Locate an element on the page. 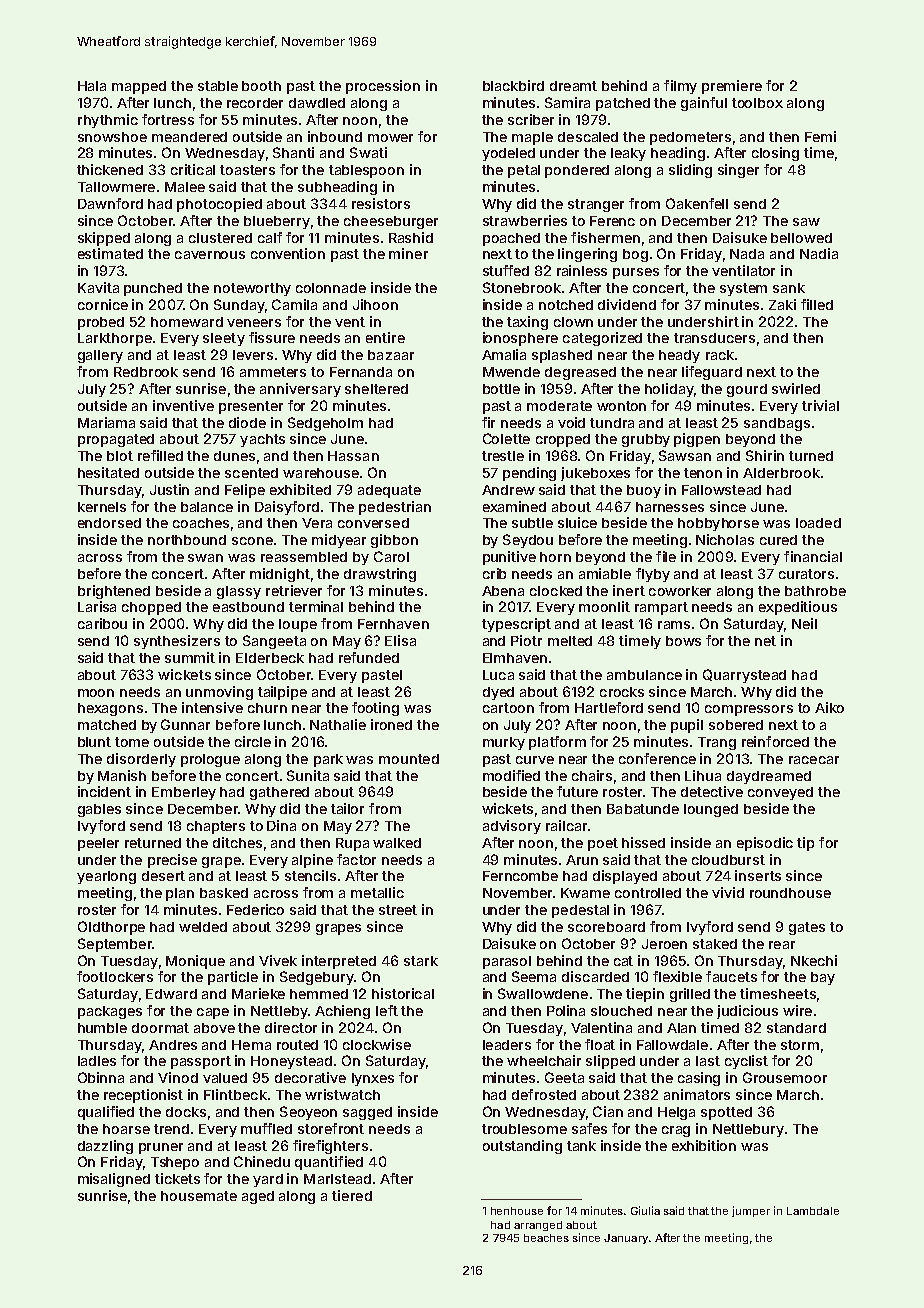 This image has width=924, height=1308. premiere is located at coordinates (732, 87).
